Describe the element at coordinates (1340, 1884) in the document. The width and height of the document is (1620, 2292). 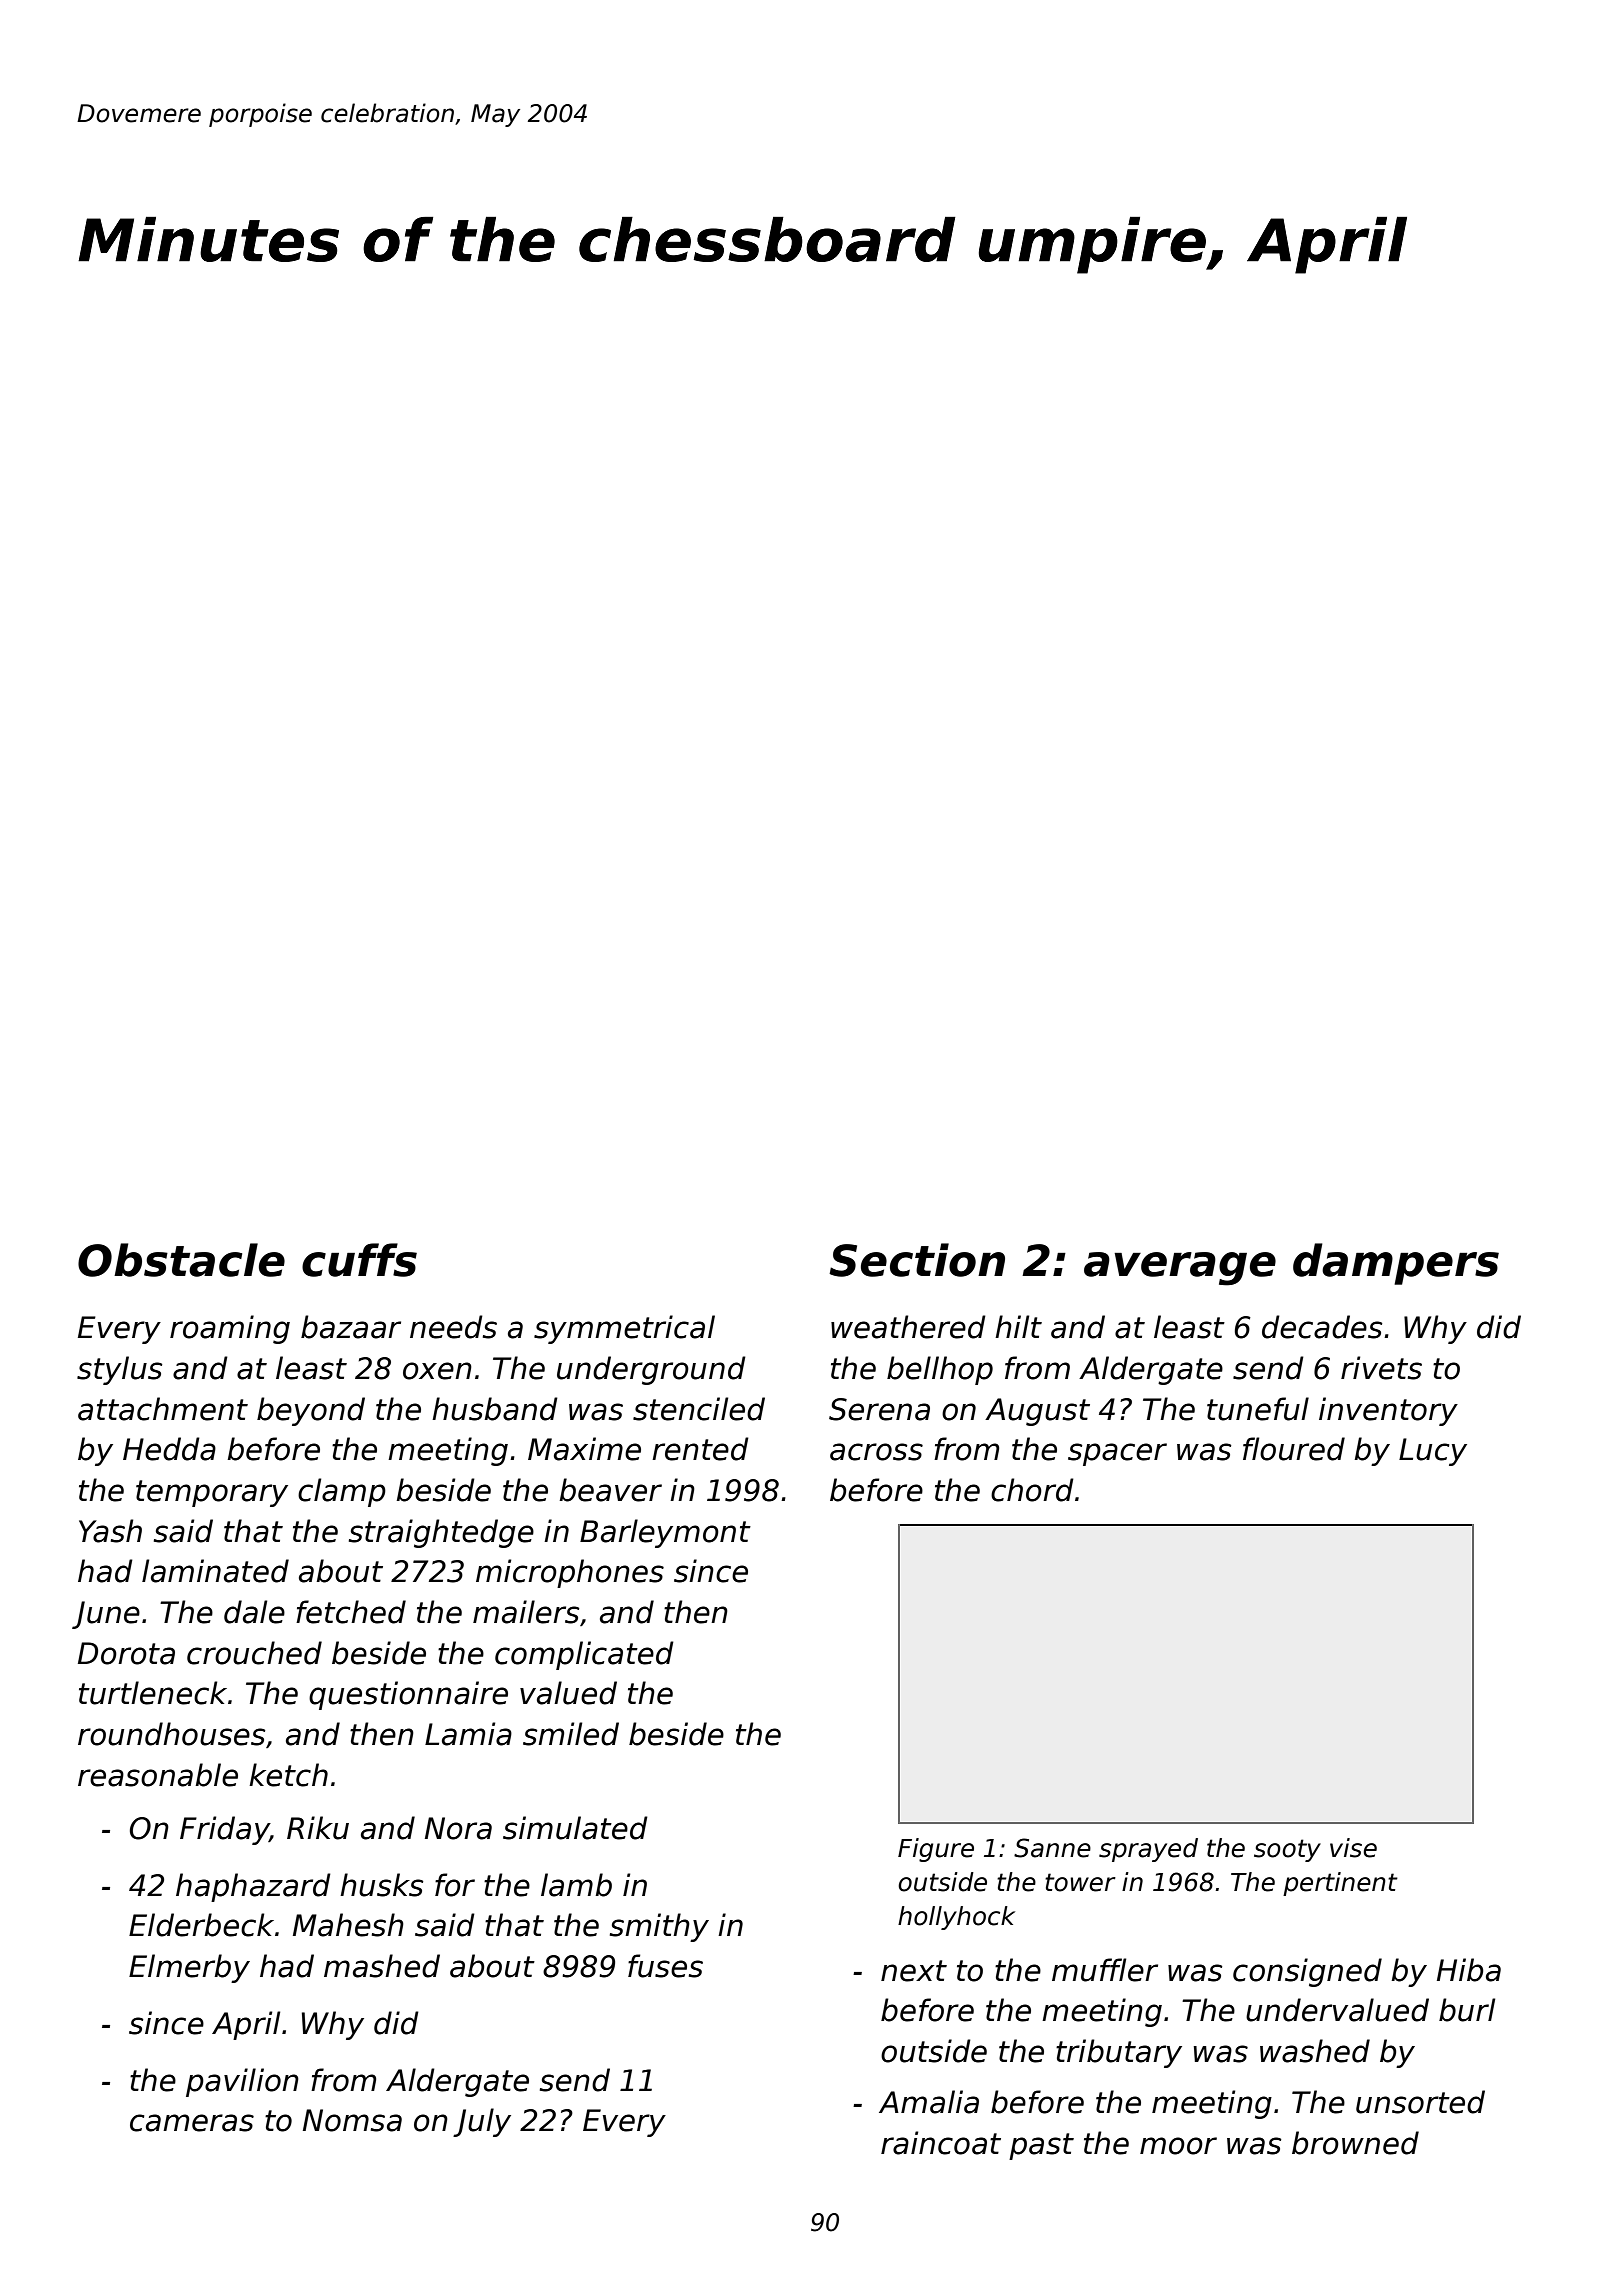
I see `pertinent` at that location.
